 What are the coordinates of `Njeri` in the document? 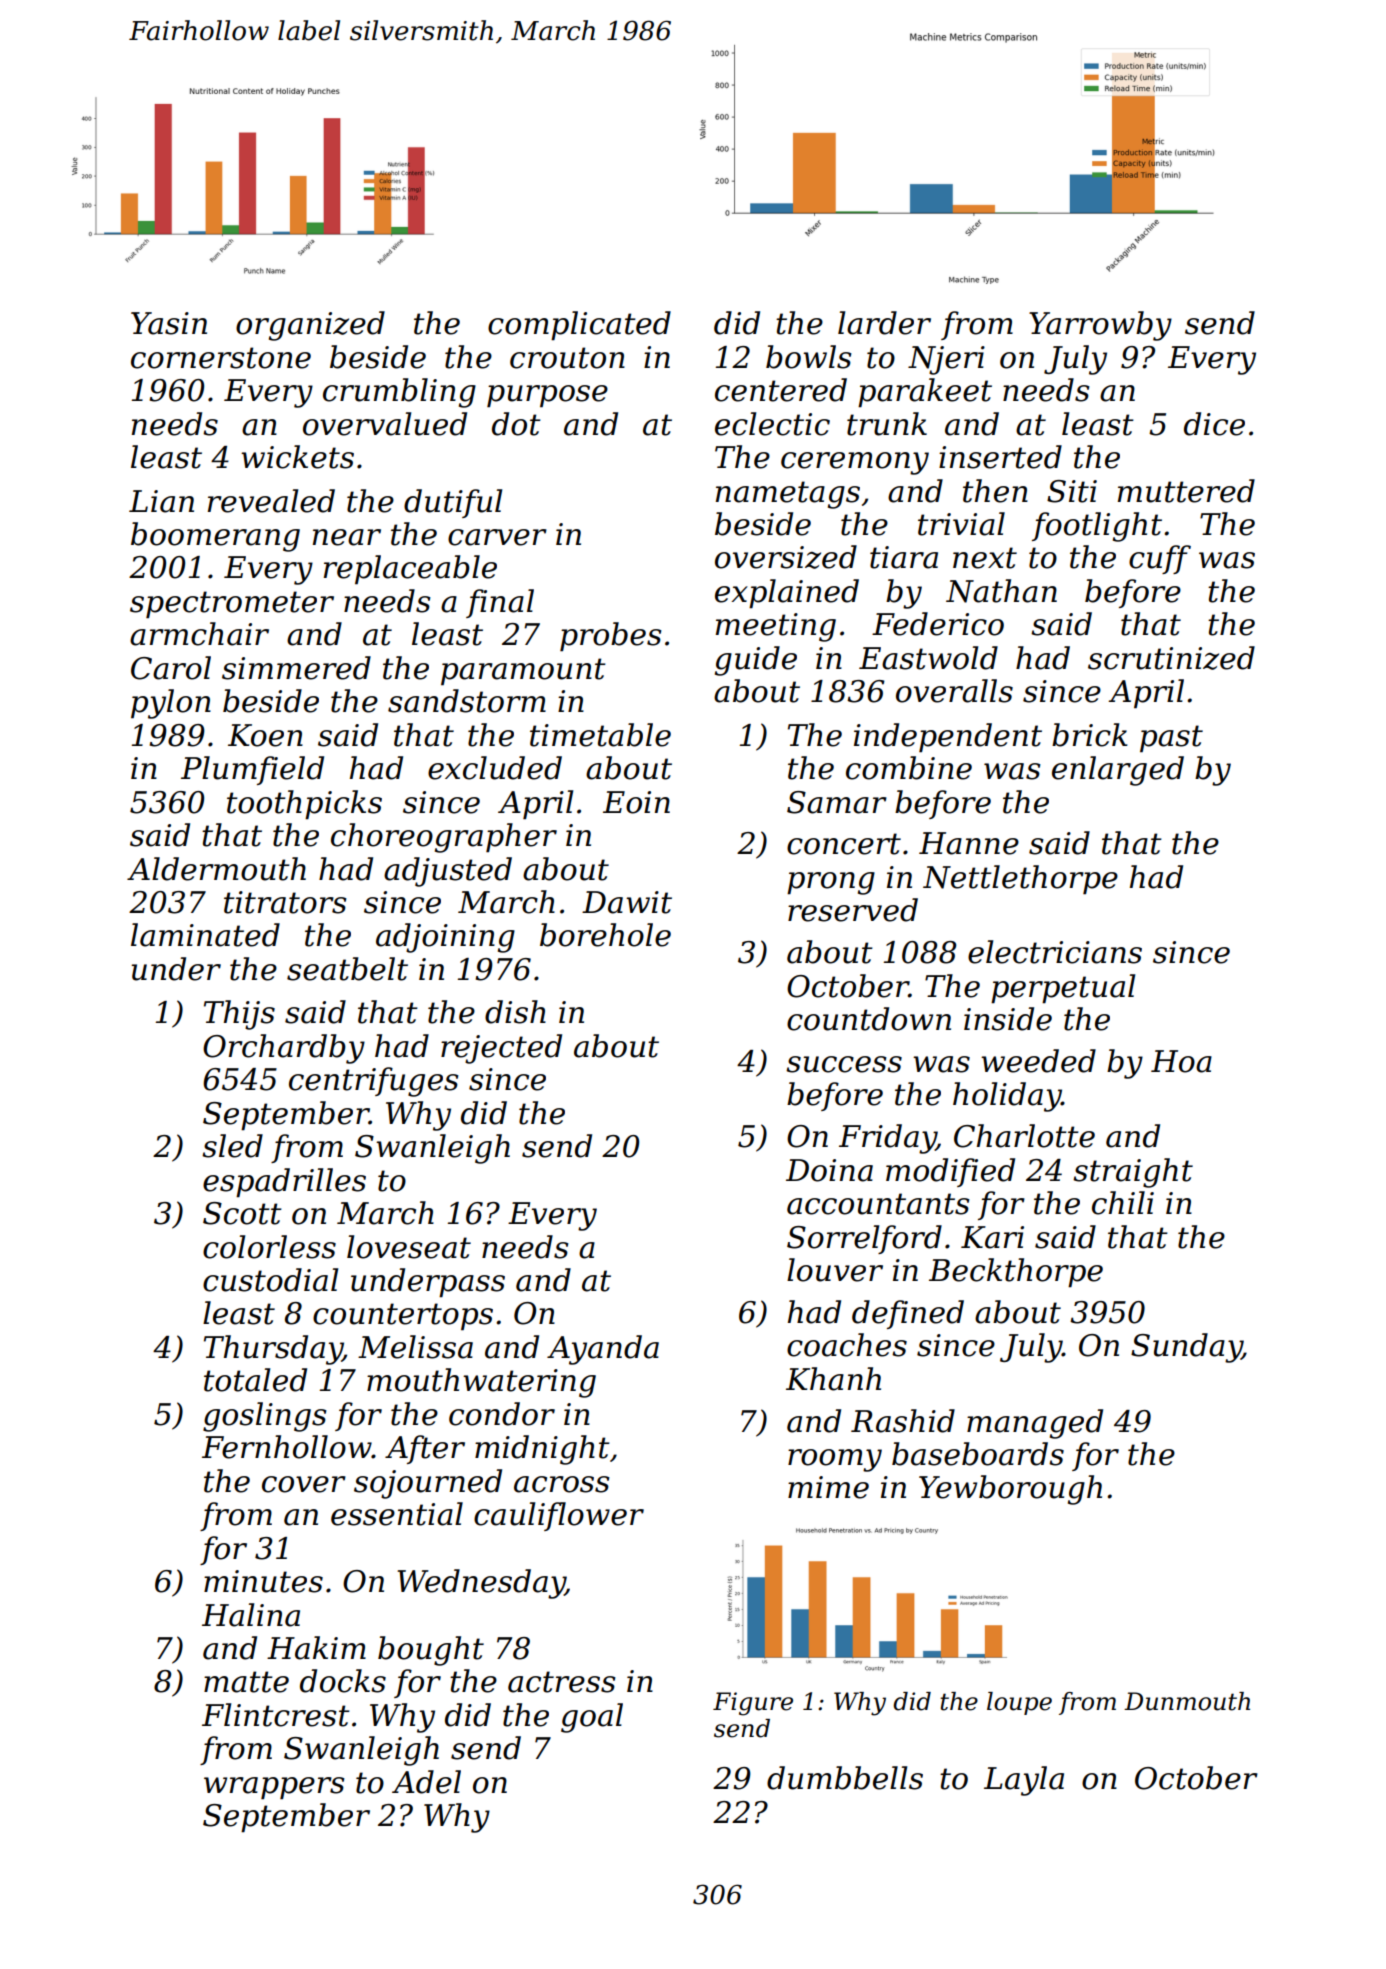 It's located at (946, 360).
